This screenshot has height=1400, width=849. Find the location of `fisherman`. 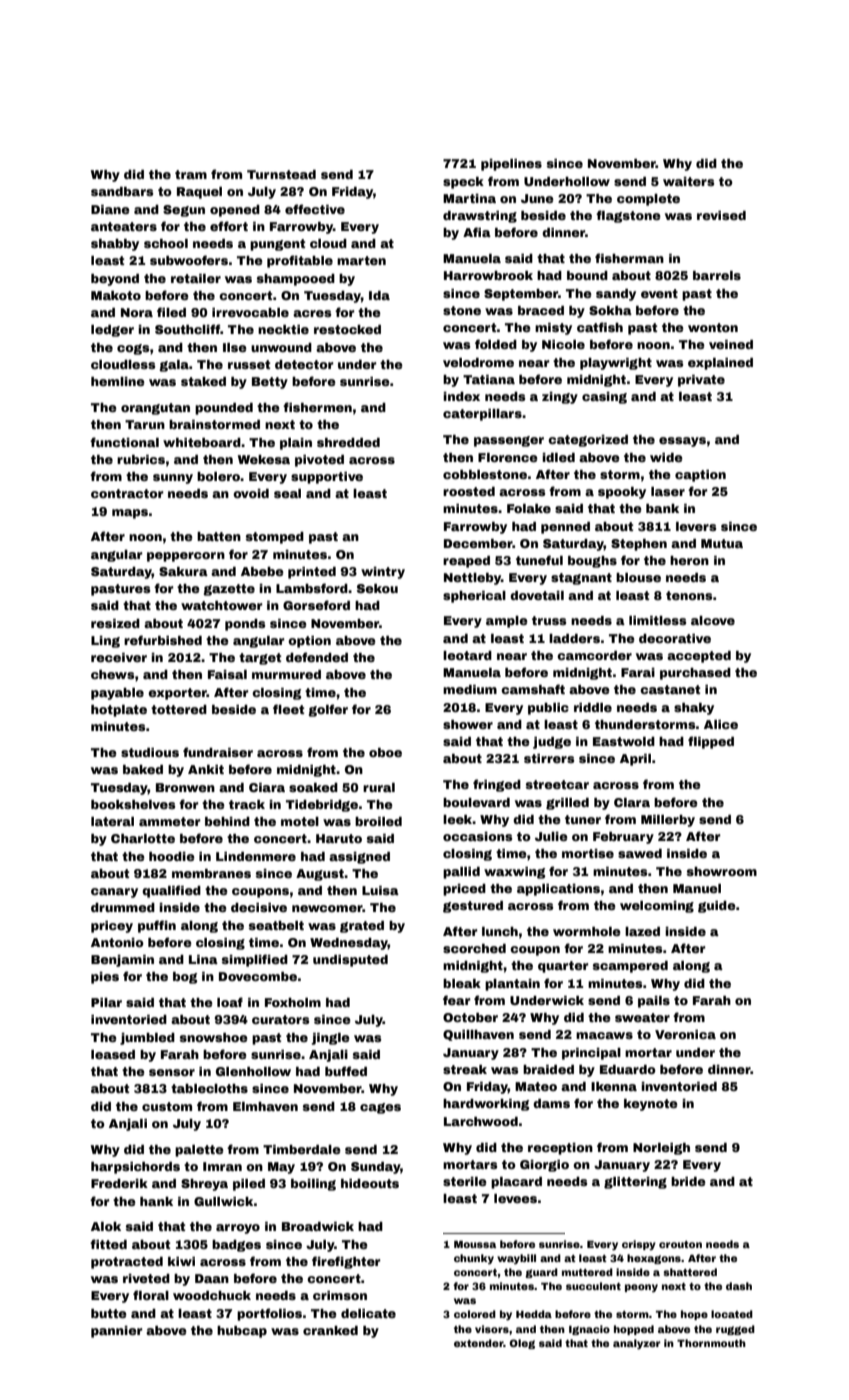

fisherman is located at coordinates (629, 258).
